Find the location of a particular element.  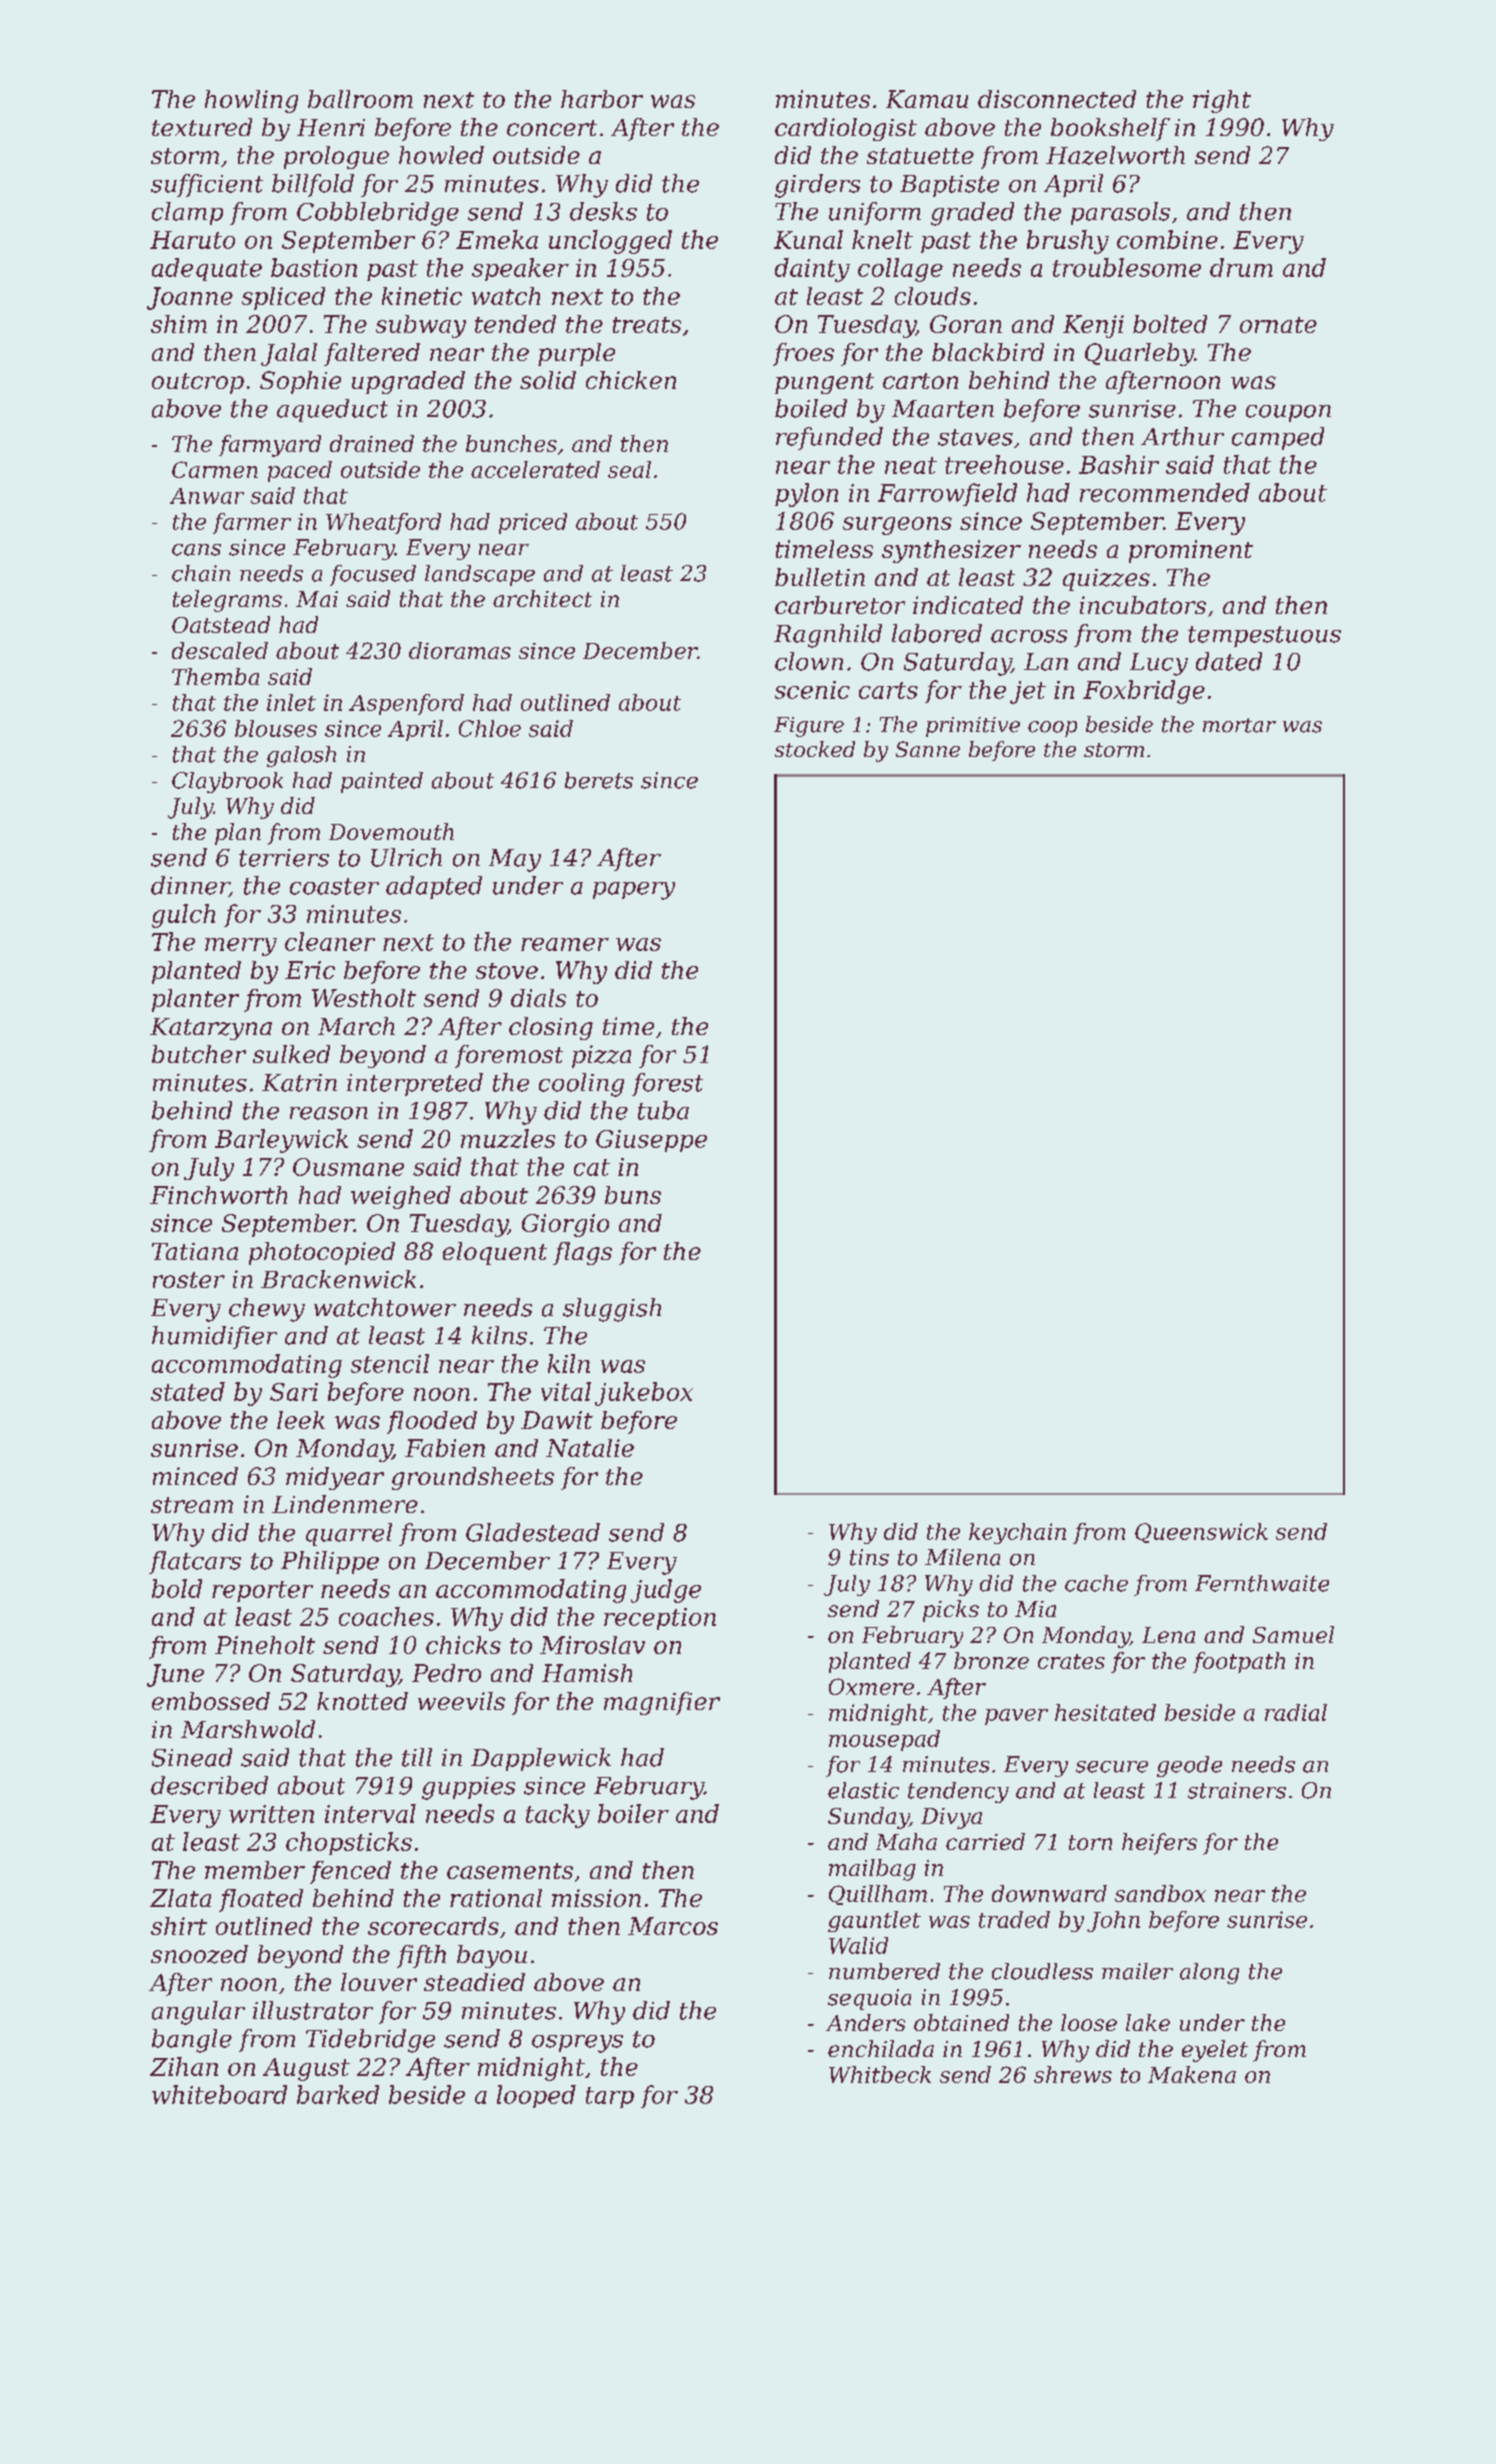

dinner is located at coordinates (190, 886).
